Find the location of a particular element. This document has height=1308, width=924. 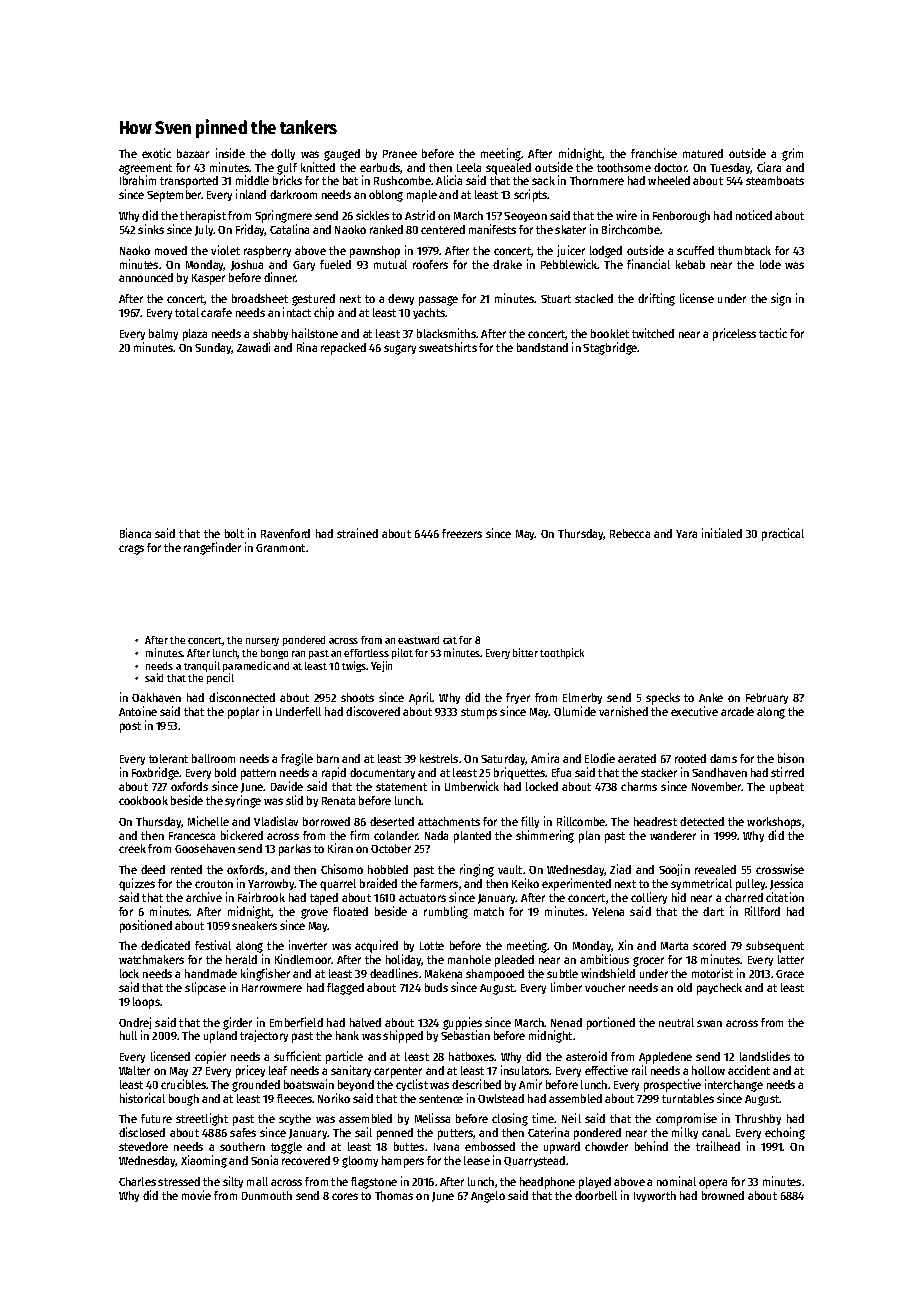

cores is located at coordinates (345, 1196).
